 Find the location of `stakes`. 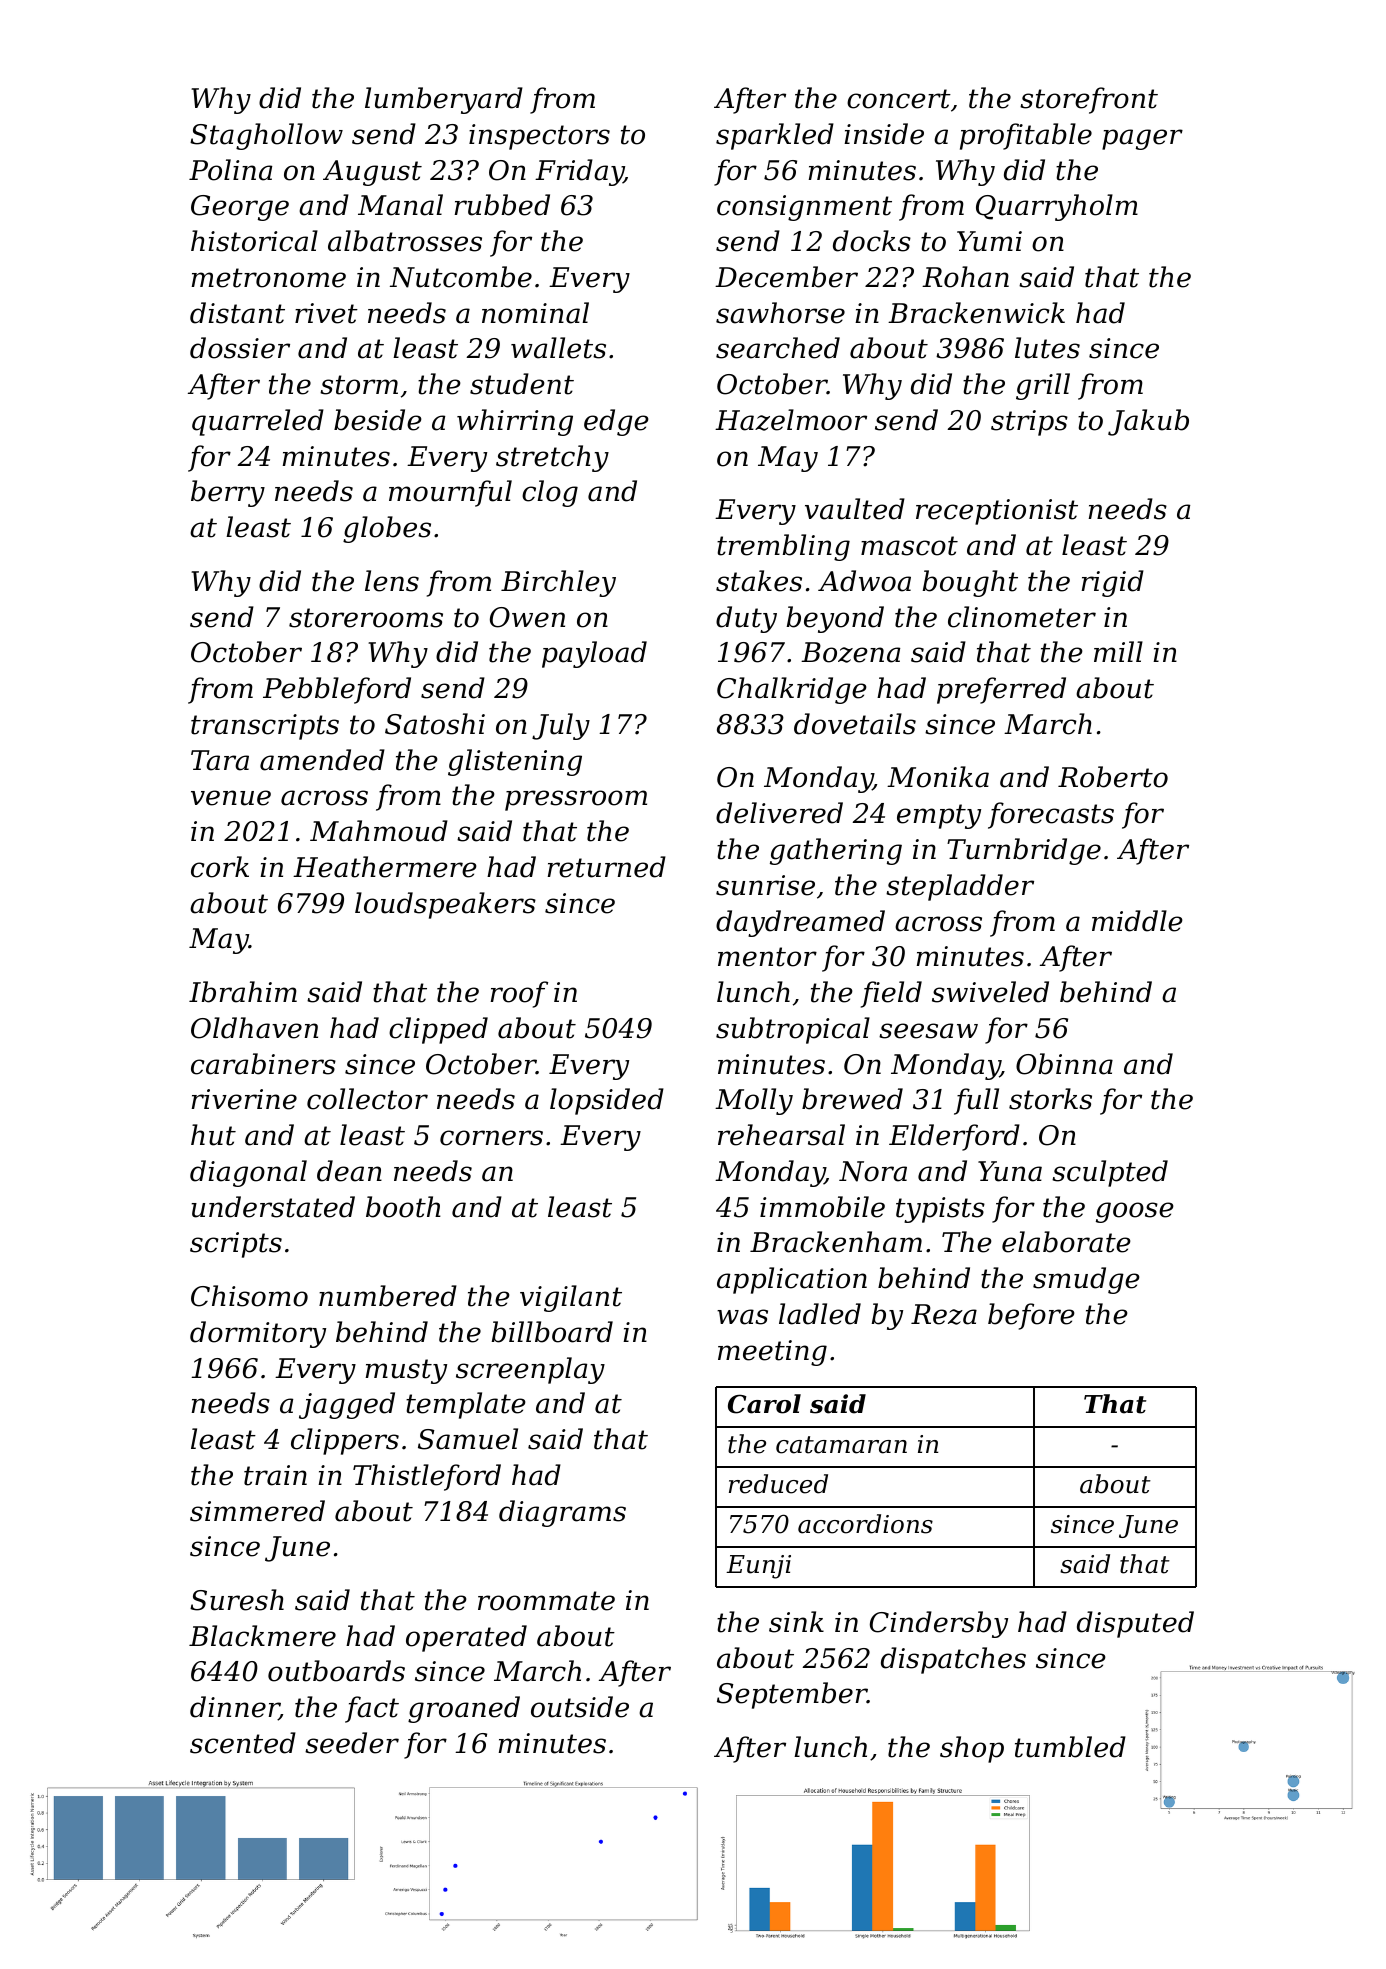

stakes is located at coordinates (759, 581).
